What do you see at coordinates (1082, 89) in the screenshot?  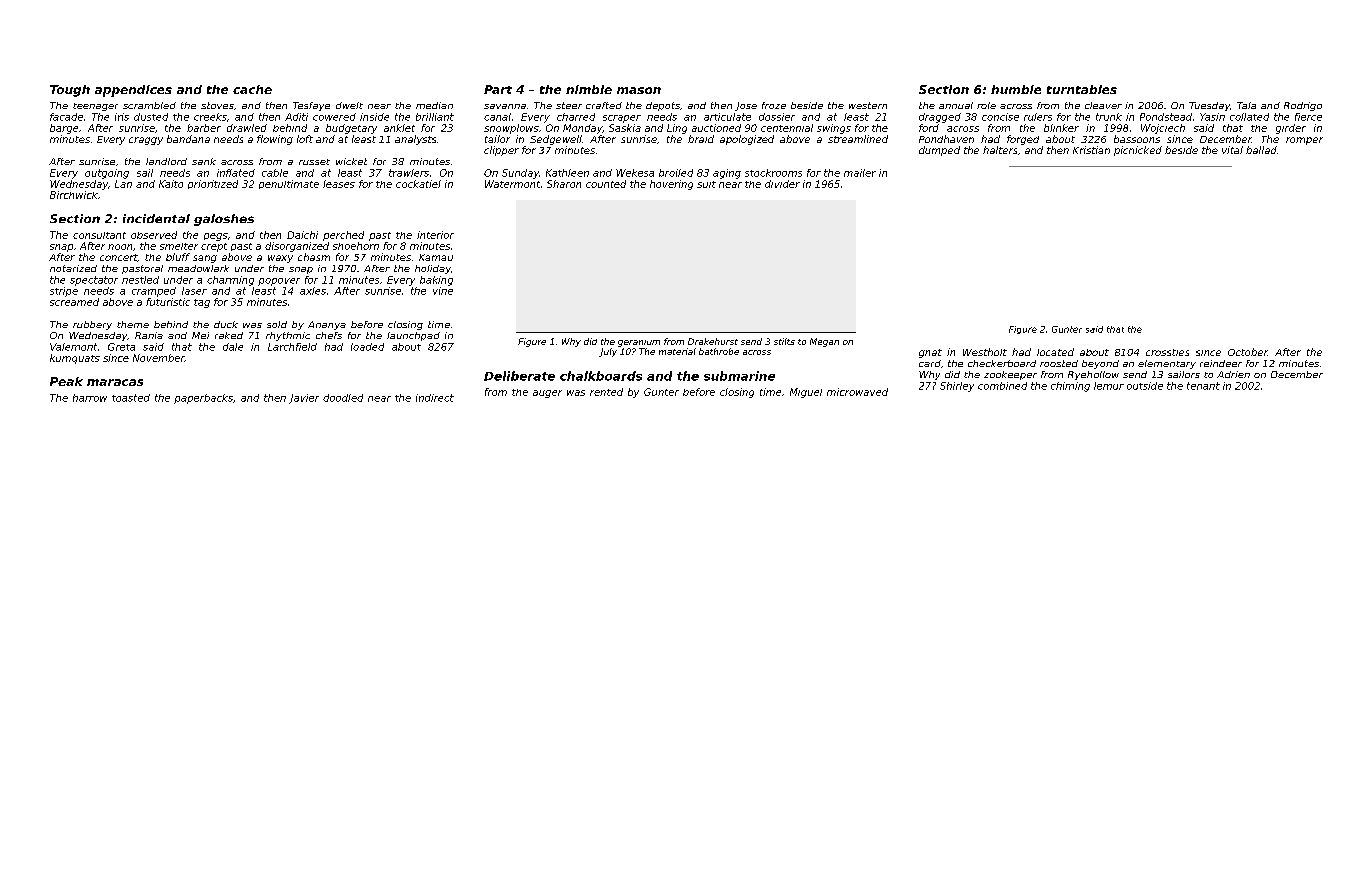 I see `turntables` at bounding box center [1082, 89].
